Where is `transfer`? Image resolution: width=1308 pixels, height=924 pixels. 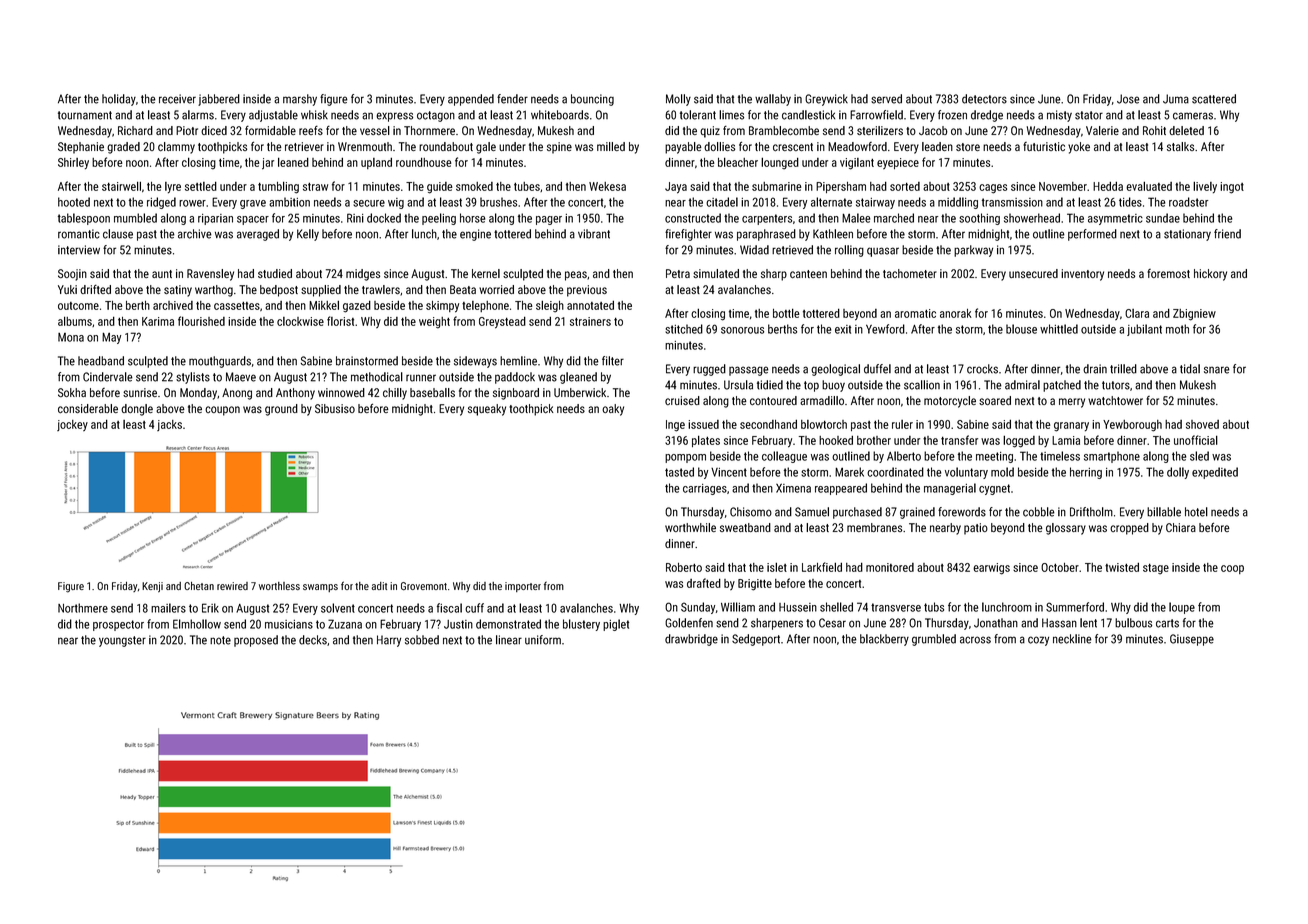
transfer is located at coordinates (959, 440).
